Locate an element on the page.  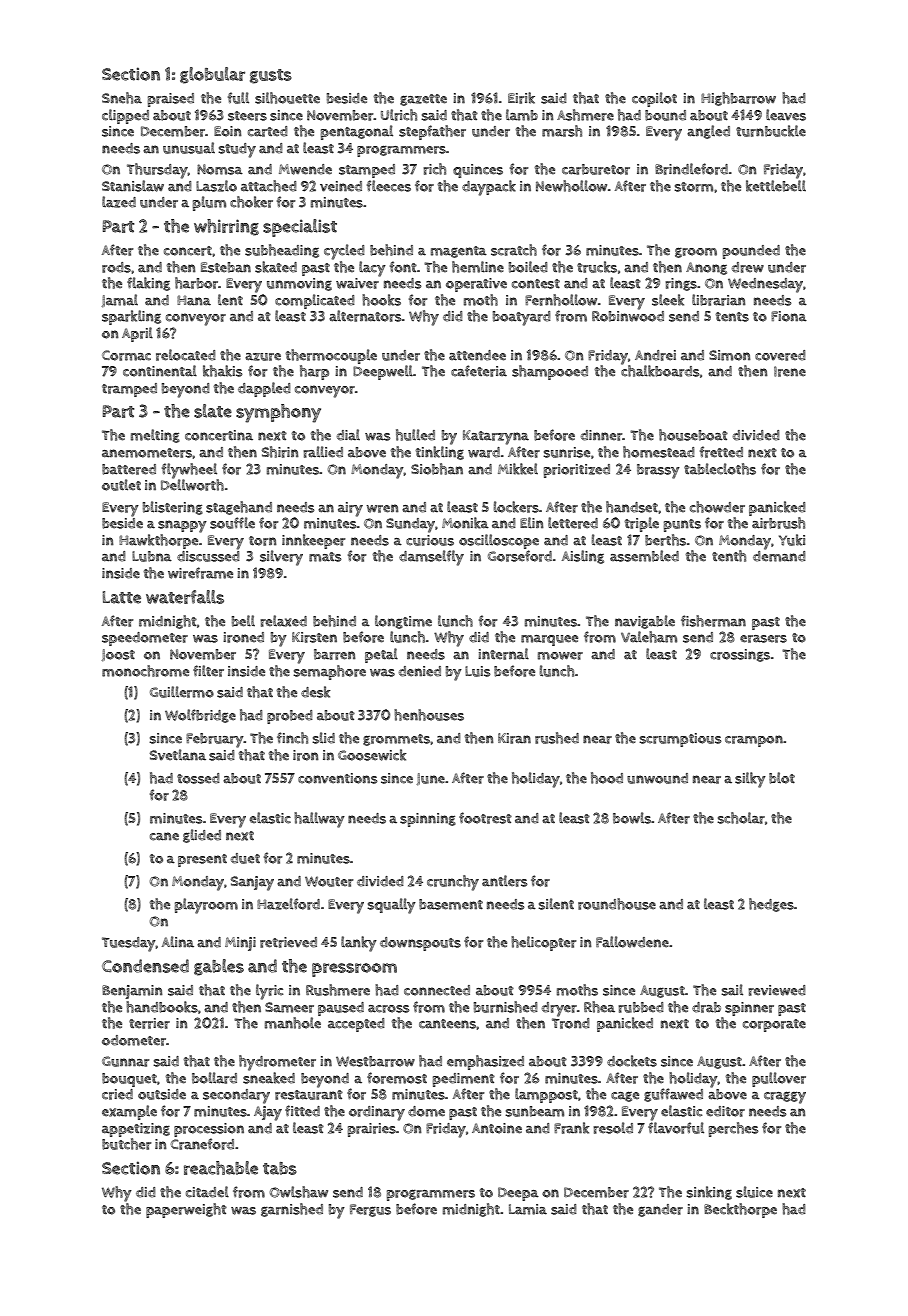
Ajay is located at coordinates (268, 1113).
